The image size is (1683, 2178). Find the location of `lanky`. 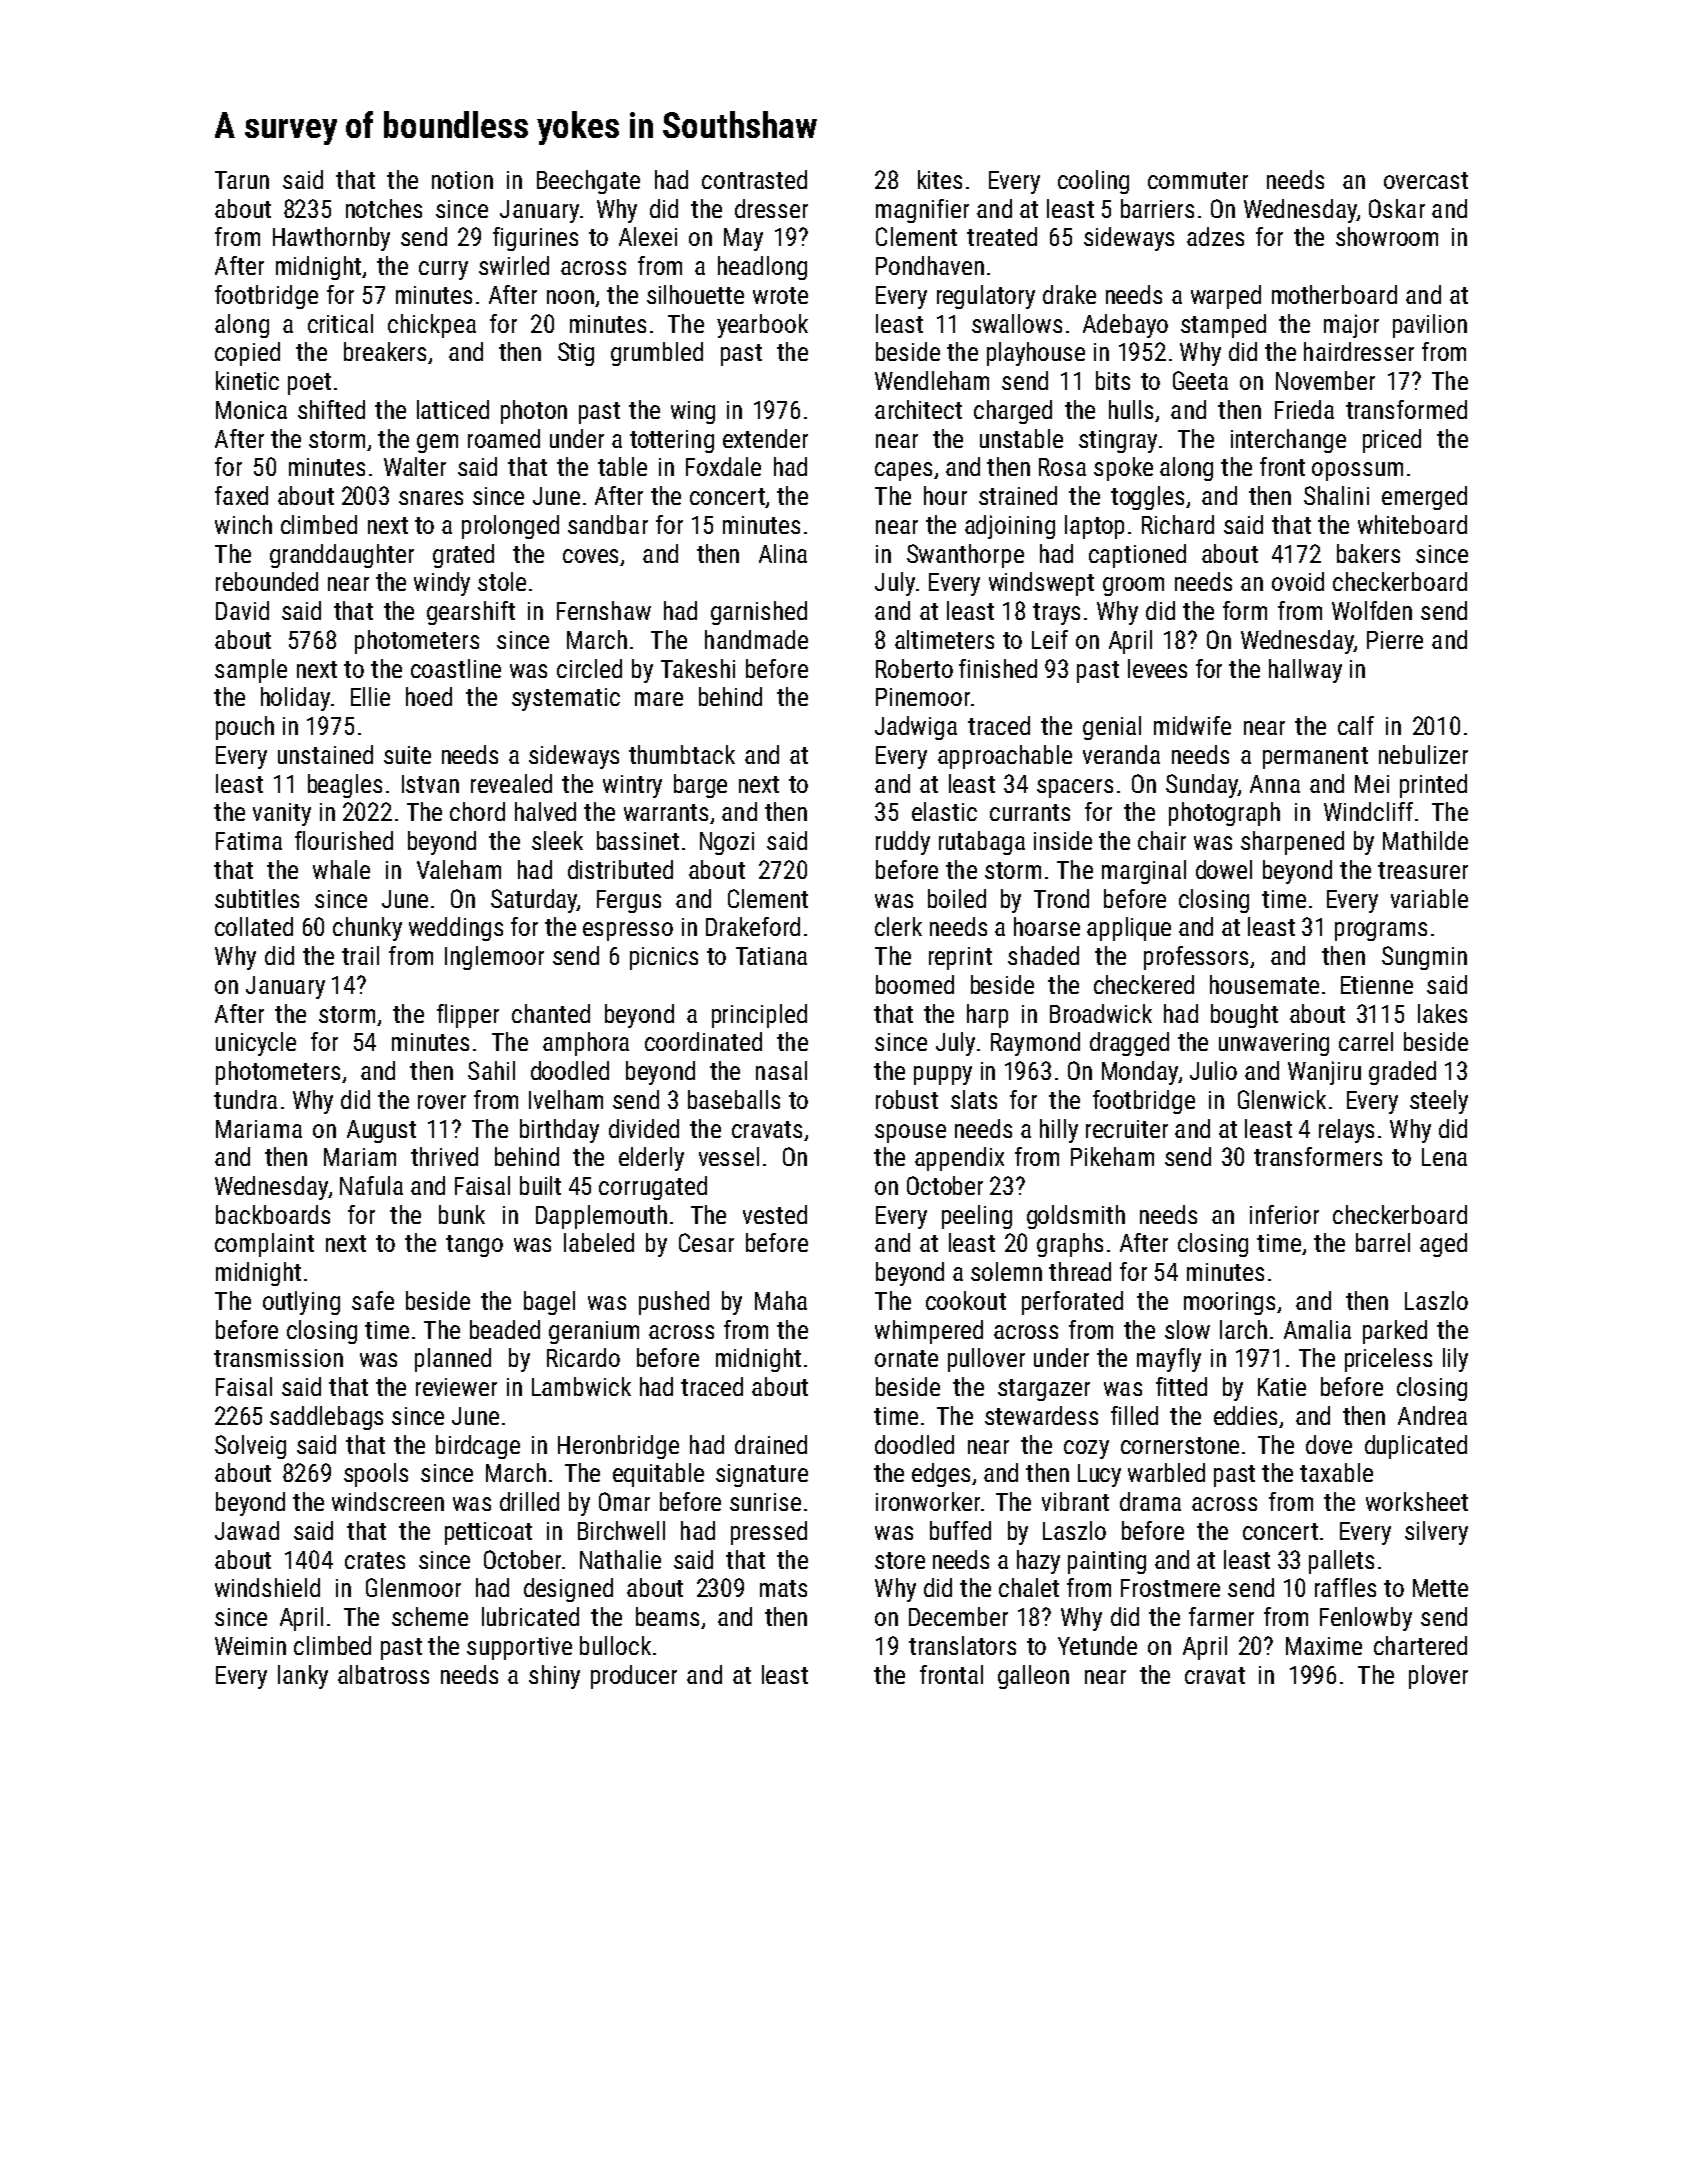

lanky is located at coordinates (303, 1677).
